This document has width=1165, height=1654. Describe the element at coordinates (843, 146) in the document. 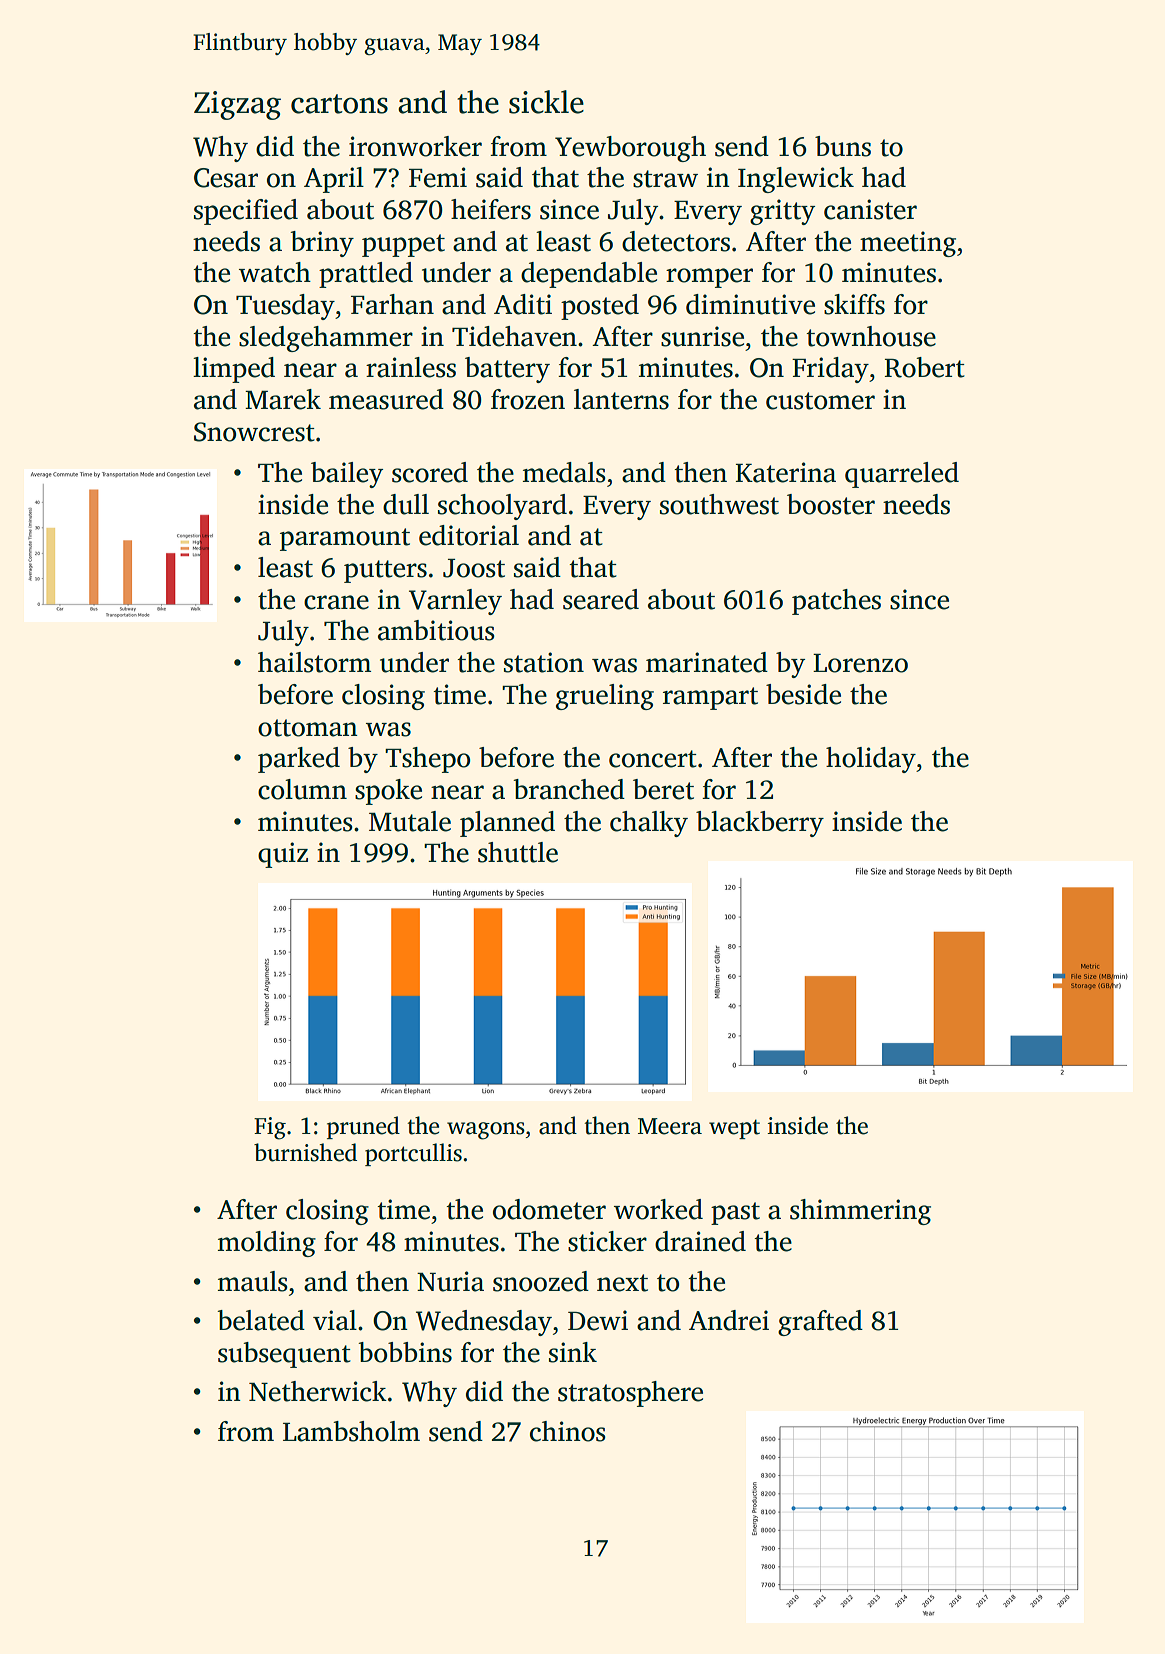

I see `buns` at that location.
